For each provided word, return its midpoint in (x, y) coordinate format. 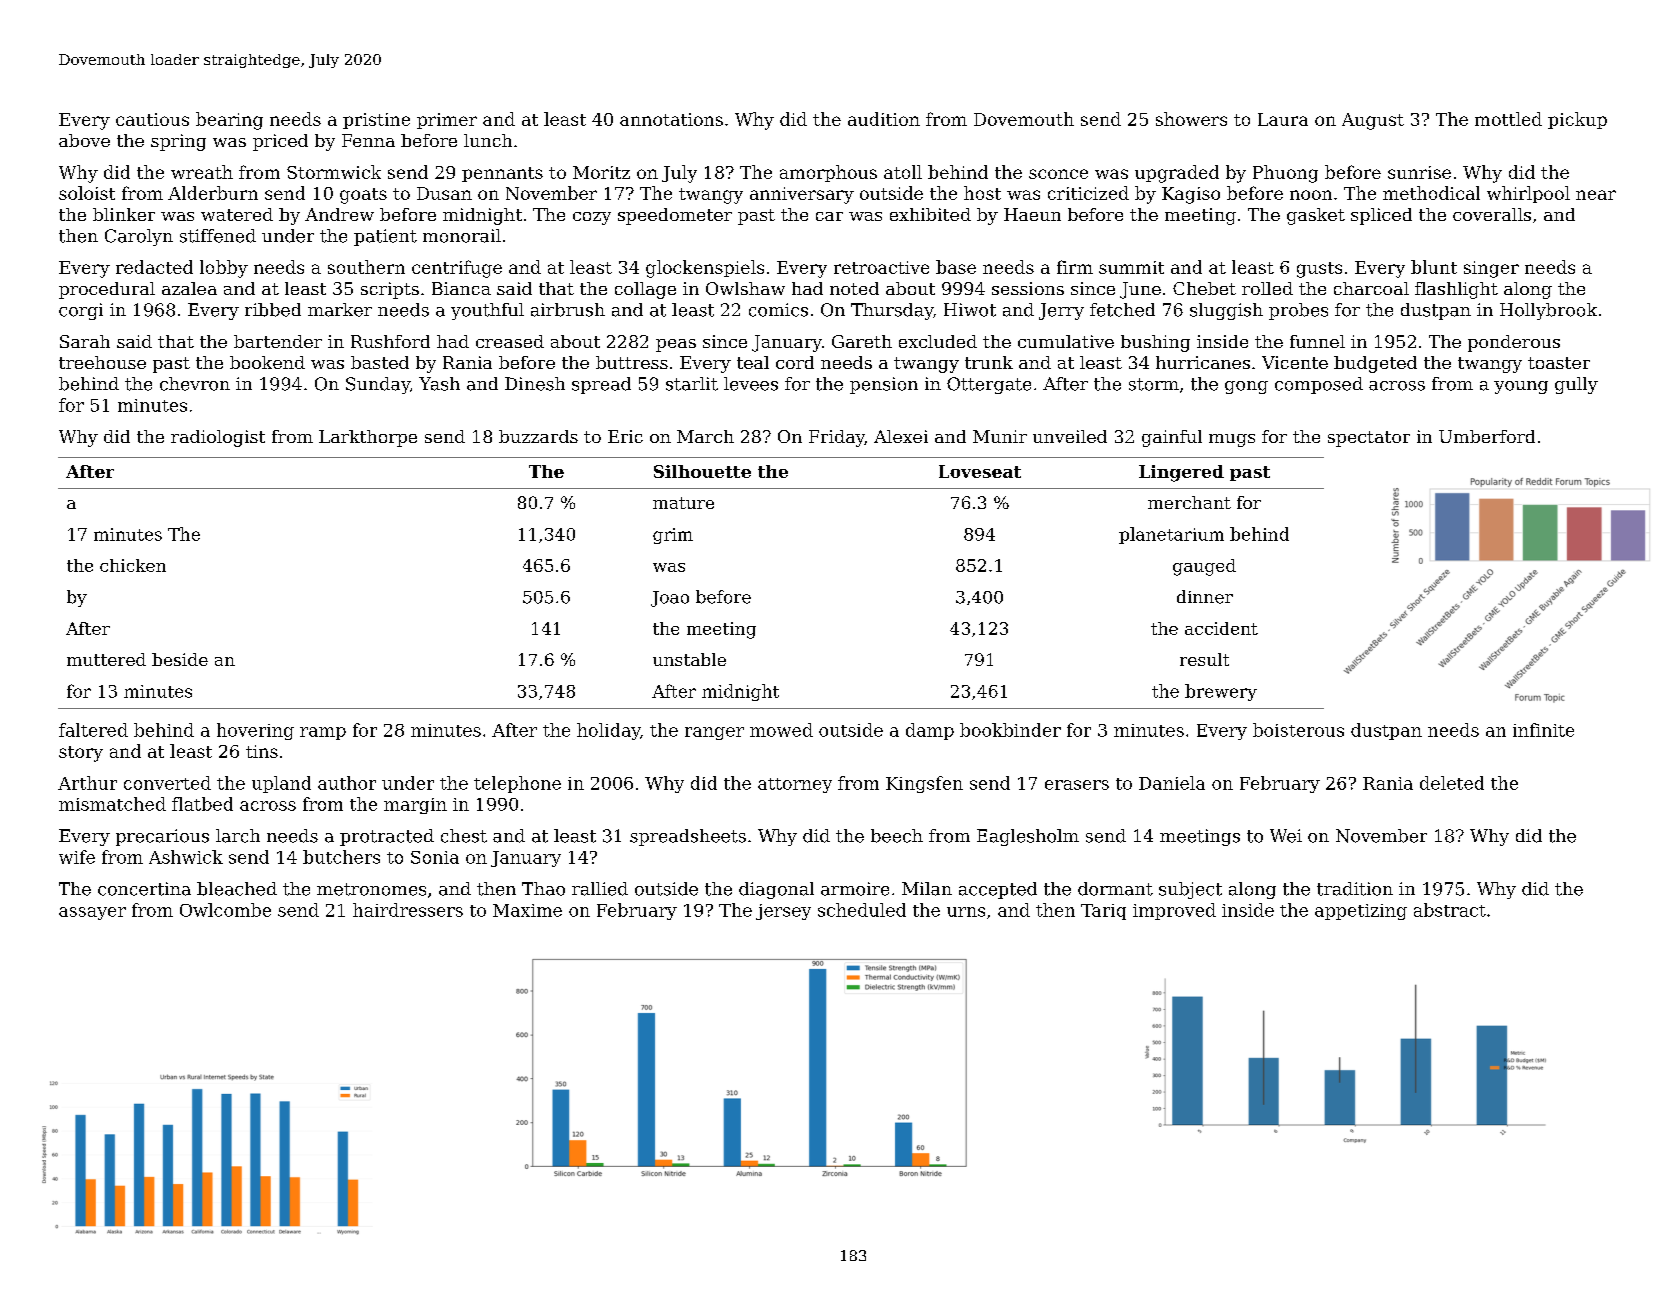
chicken (133, 565)
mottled (1508, 119)
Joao (670, 599)
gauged (1204, 567)
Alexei (901, 436)
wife (77, 857)
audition (884, 119)
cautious (152, 119)
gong (1246, 387)
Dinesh (535, 384)
